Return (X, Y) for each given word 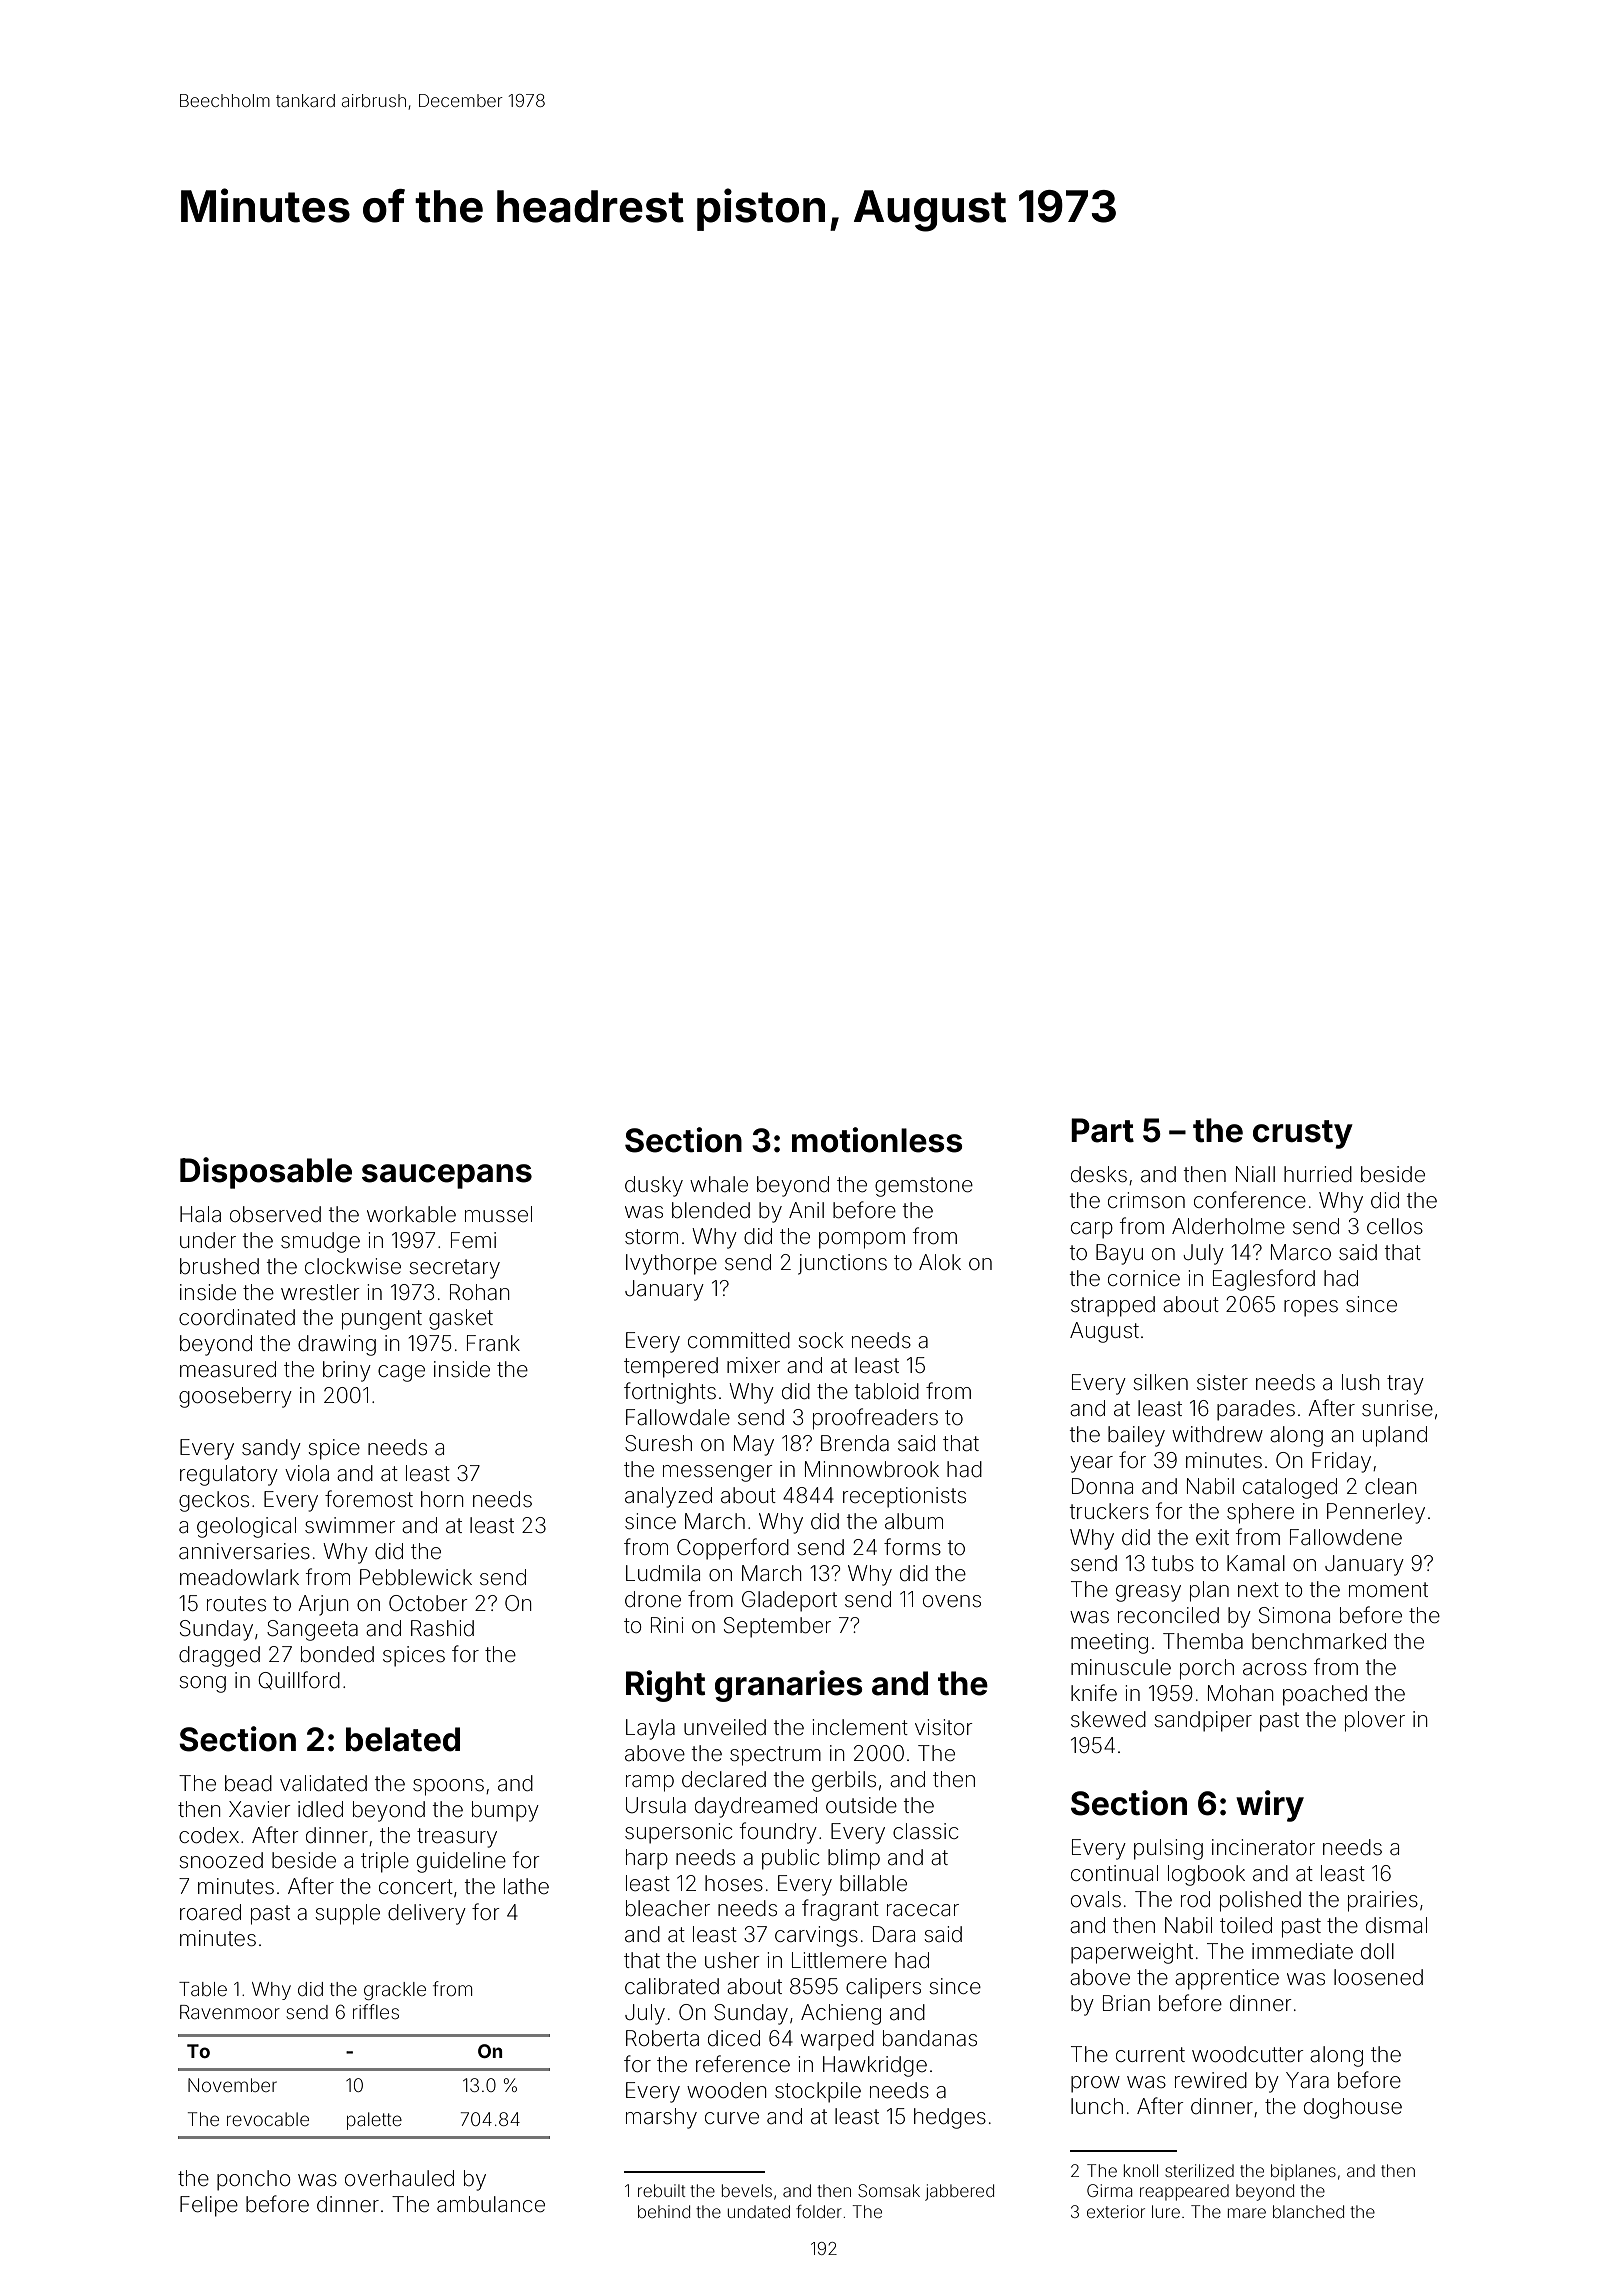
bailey (1136, 1436)
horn (442, 1499)
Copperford (733, 1549)
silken (1161, 1382)
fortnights (670, 1393)
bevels (747, 2190)
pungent (382, 1320)
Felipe (209, 2206)
